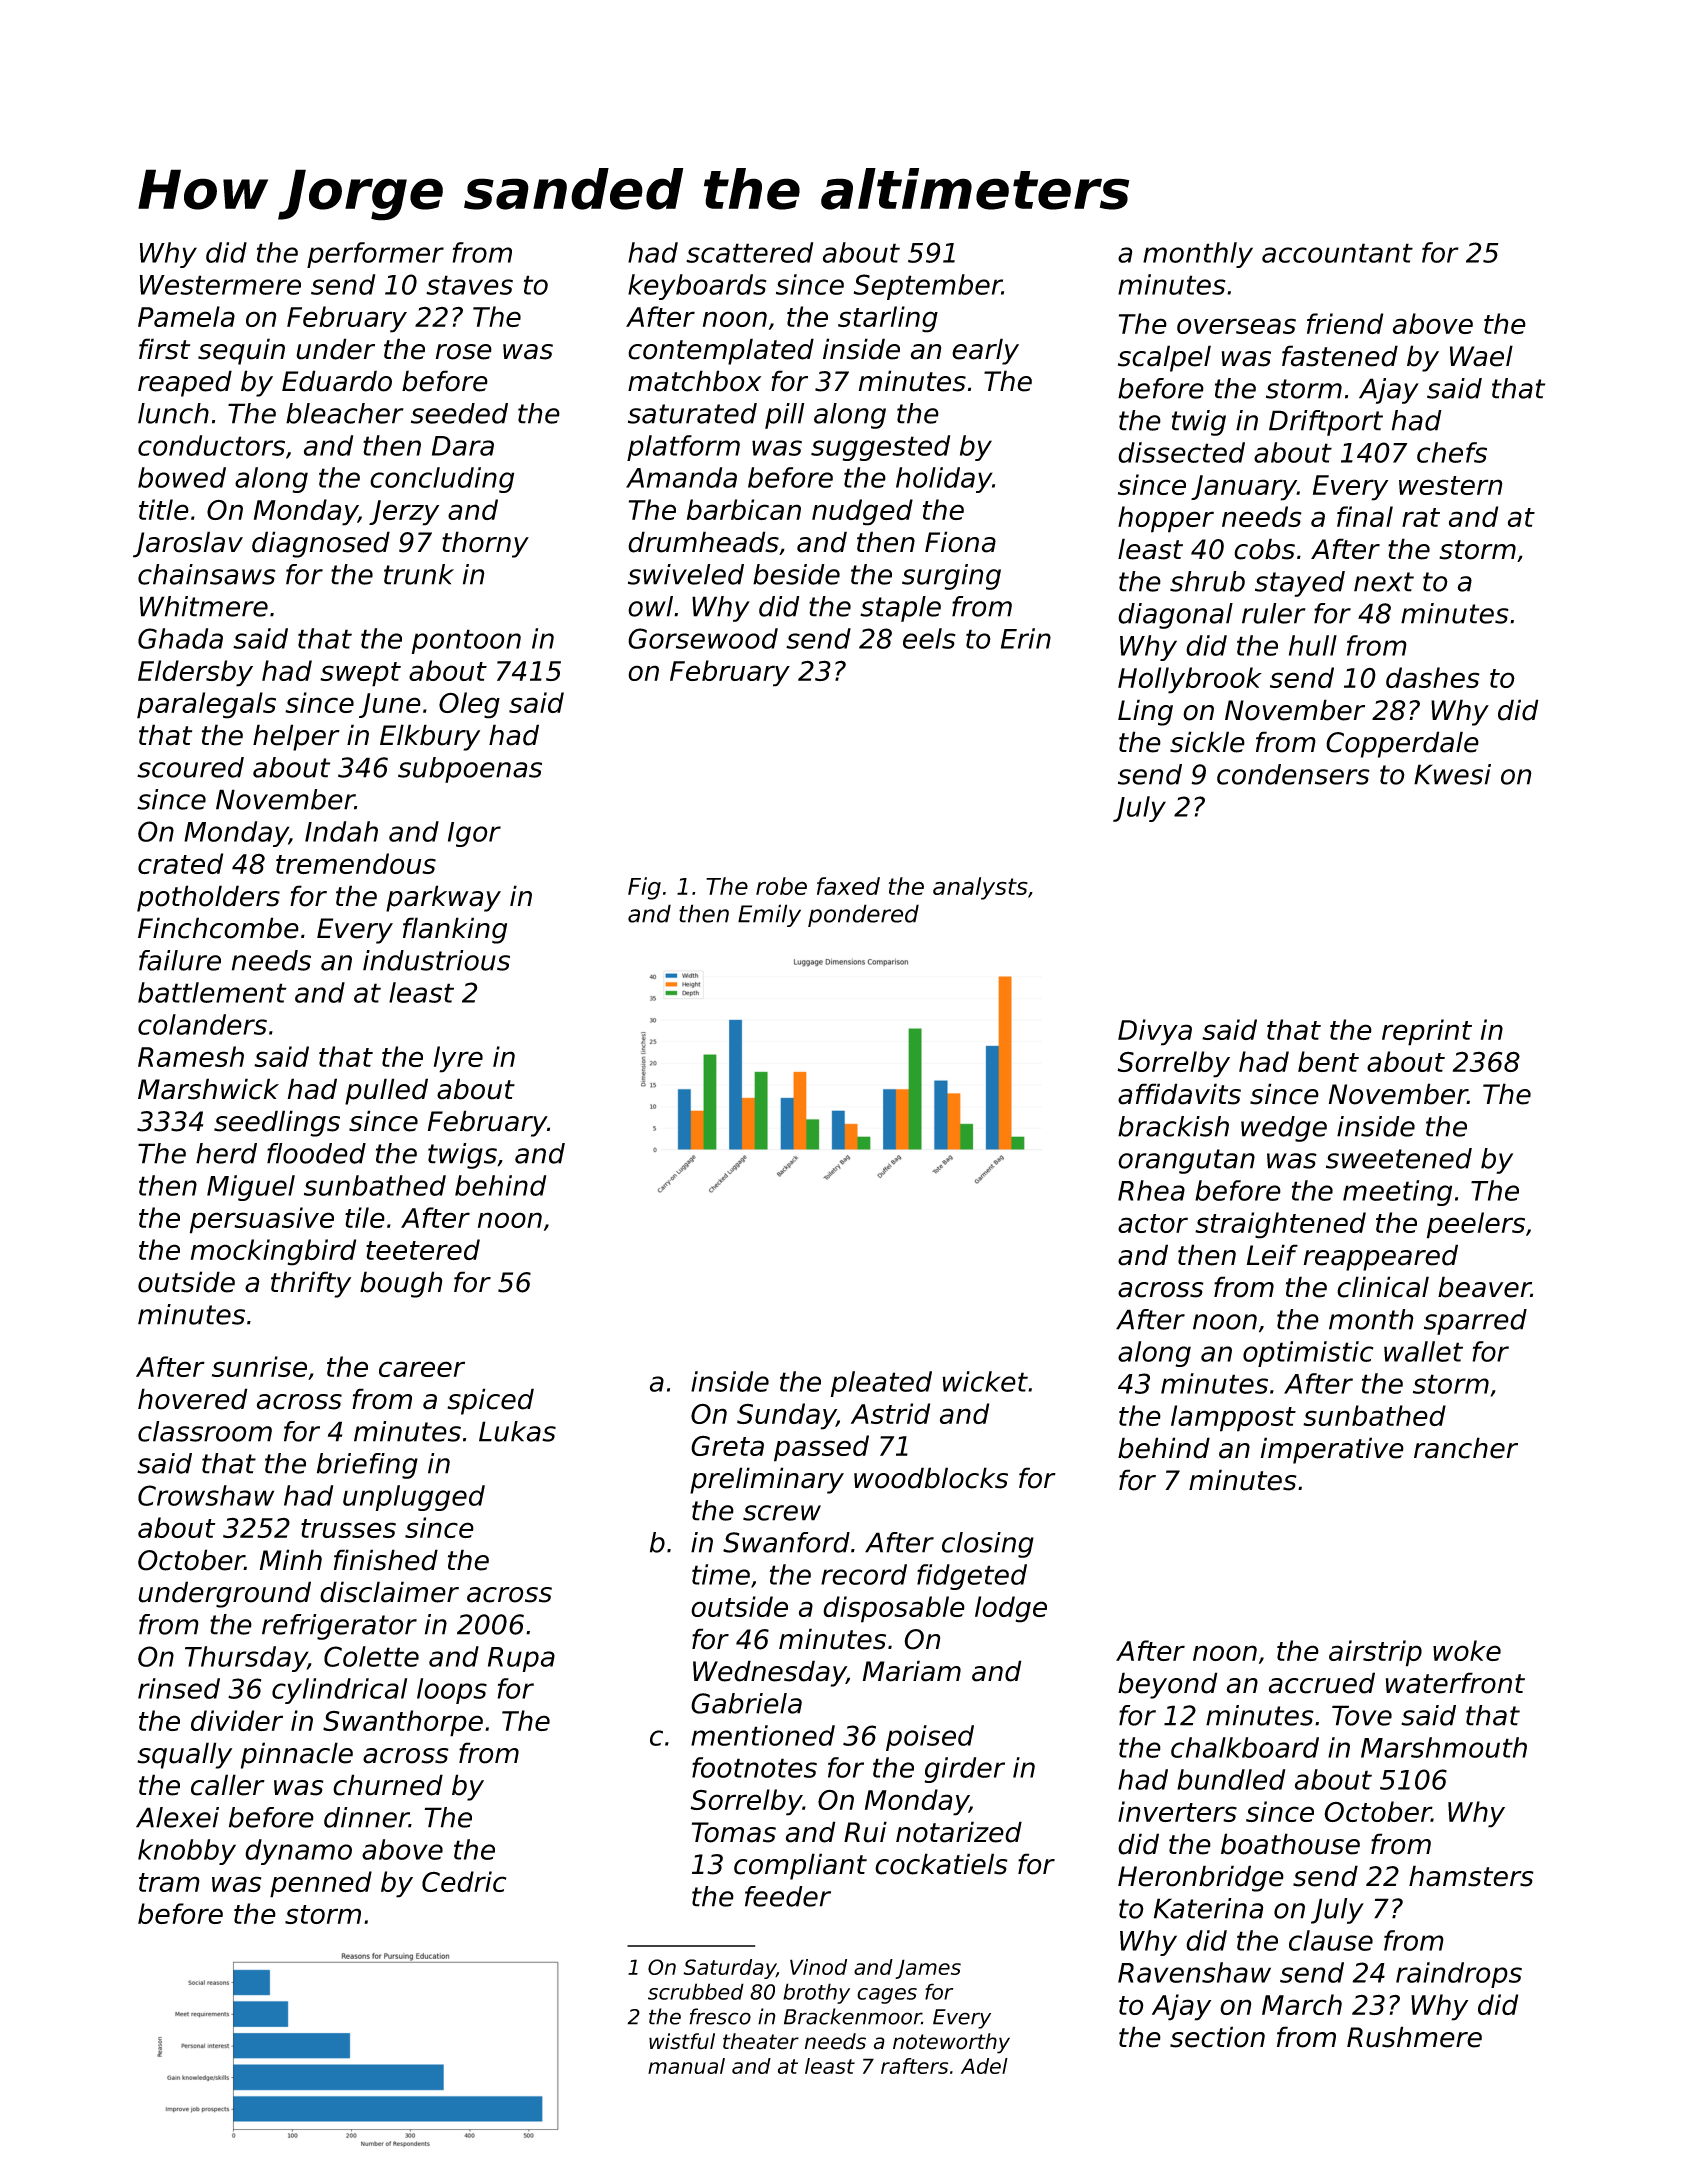  Describe the element at coordinates (881, 1384) in the screenshot. I see `pleated` at that location.
